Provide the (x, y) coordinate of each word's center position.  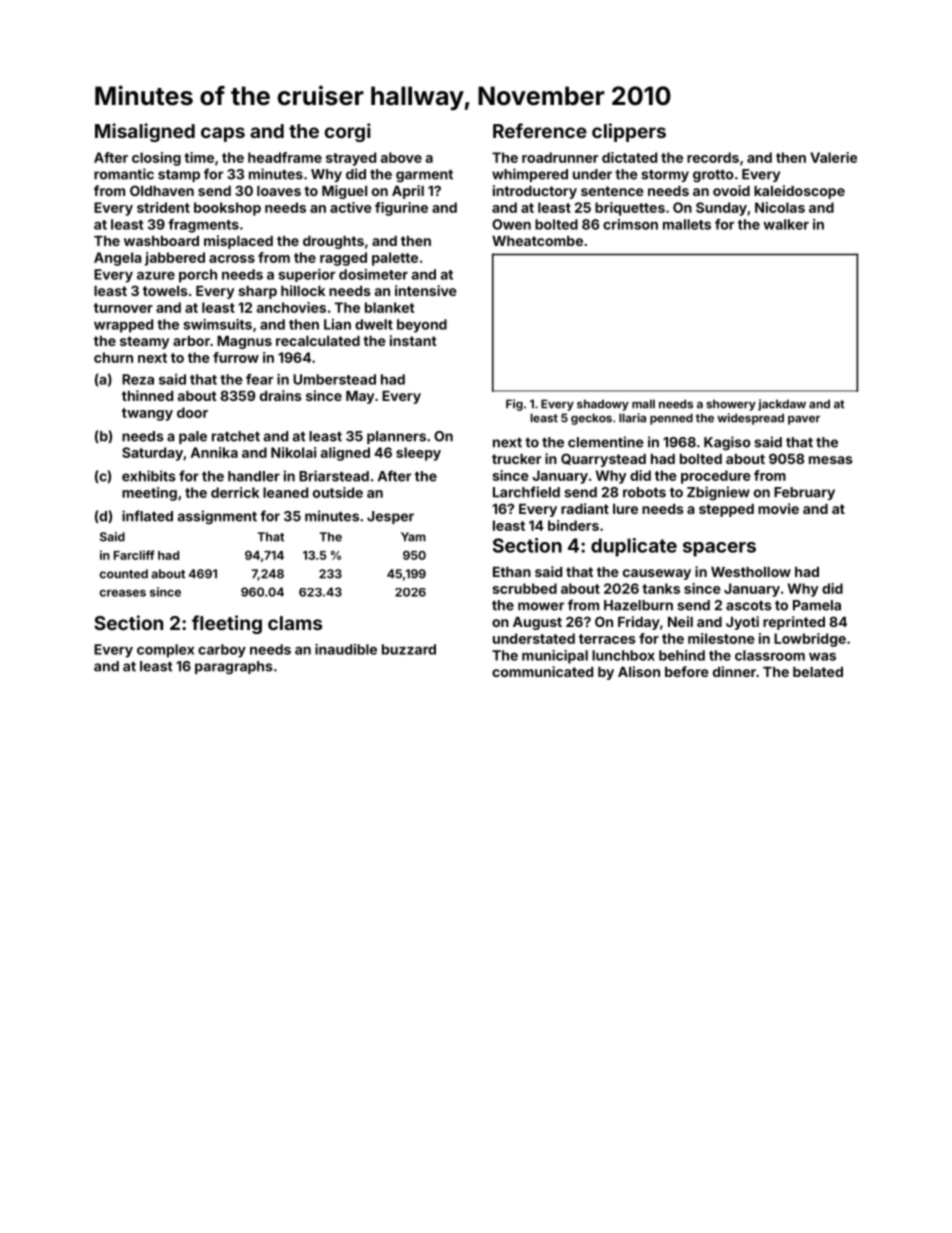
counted (124, 574)
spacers (719, 549)
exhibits (149, 476)
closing (156, 159)
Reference (540, 130)
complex (165, 651)
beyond (422, 326)
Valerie (833, 157)
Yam (413, 537)
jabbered (175, 259)
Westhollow (751, 572)
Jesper (390, 517)
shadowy (603, 405)
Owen (511, 224)
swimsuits (217, 324)
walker (786, 224)
